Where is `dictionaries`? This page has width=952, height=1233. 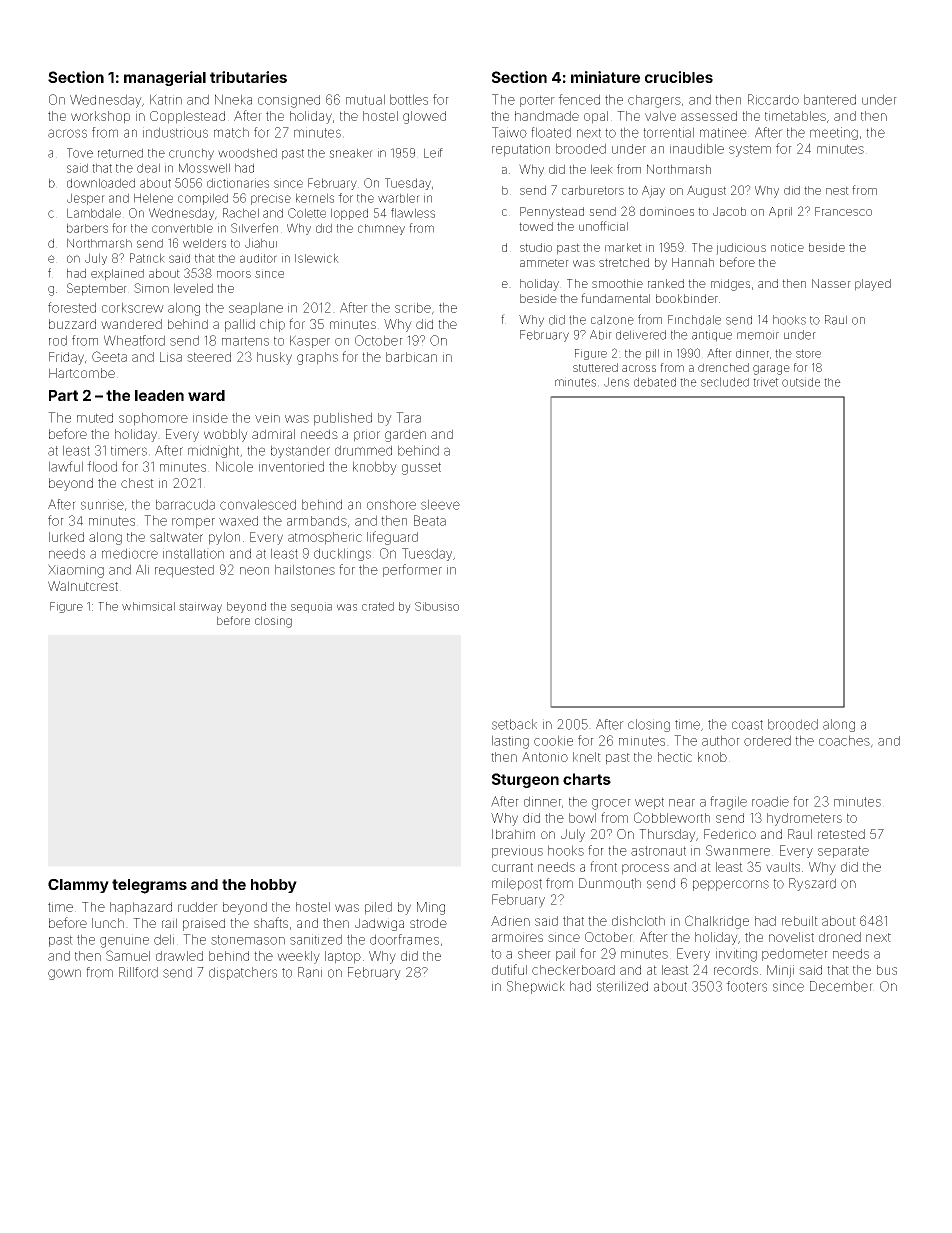 dictionaries is located at coordinates (238, 183).
